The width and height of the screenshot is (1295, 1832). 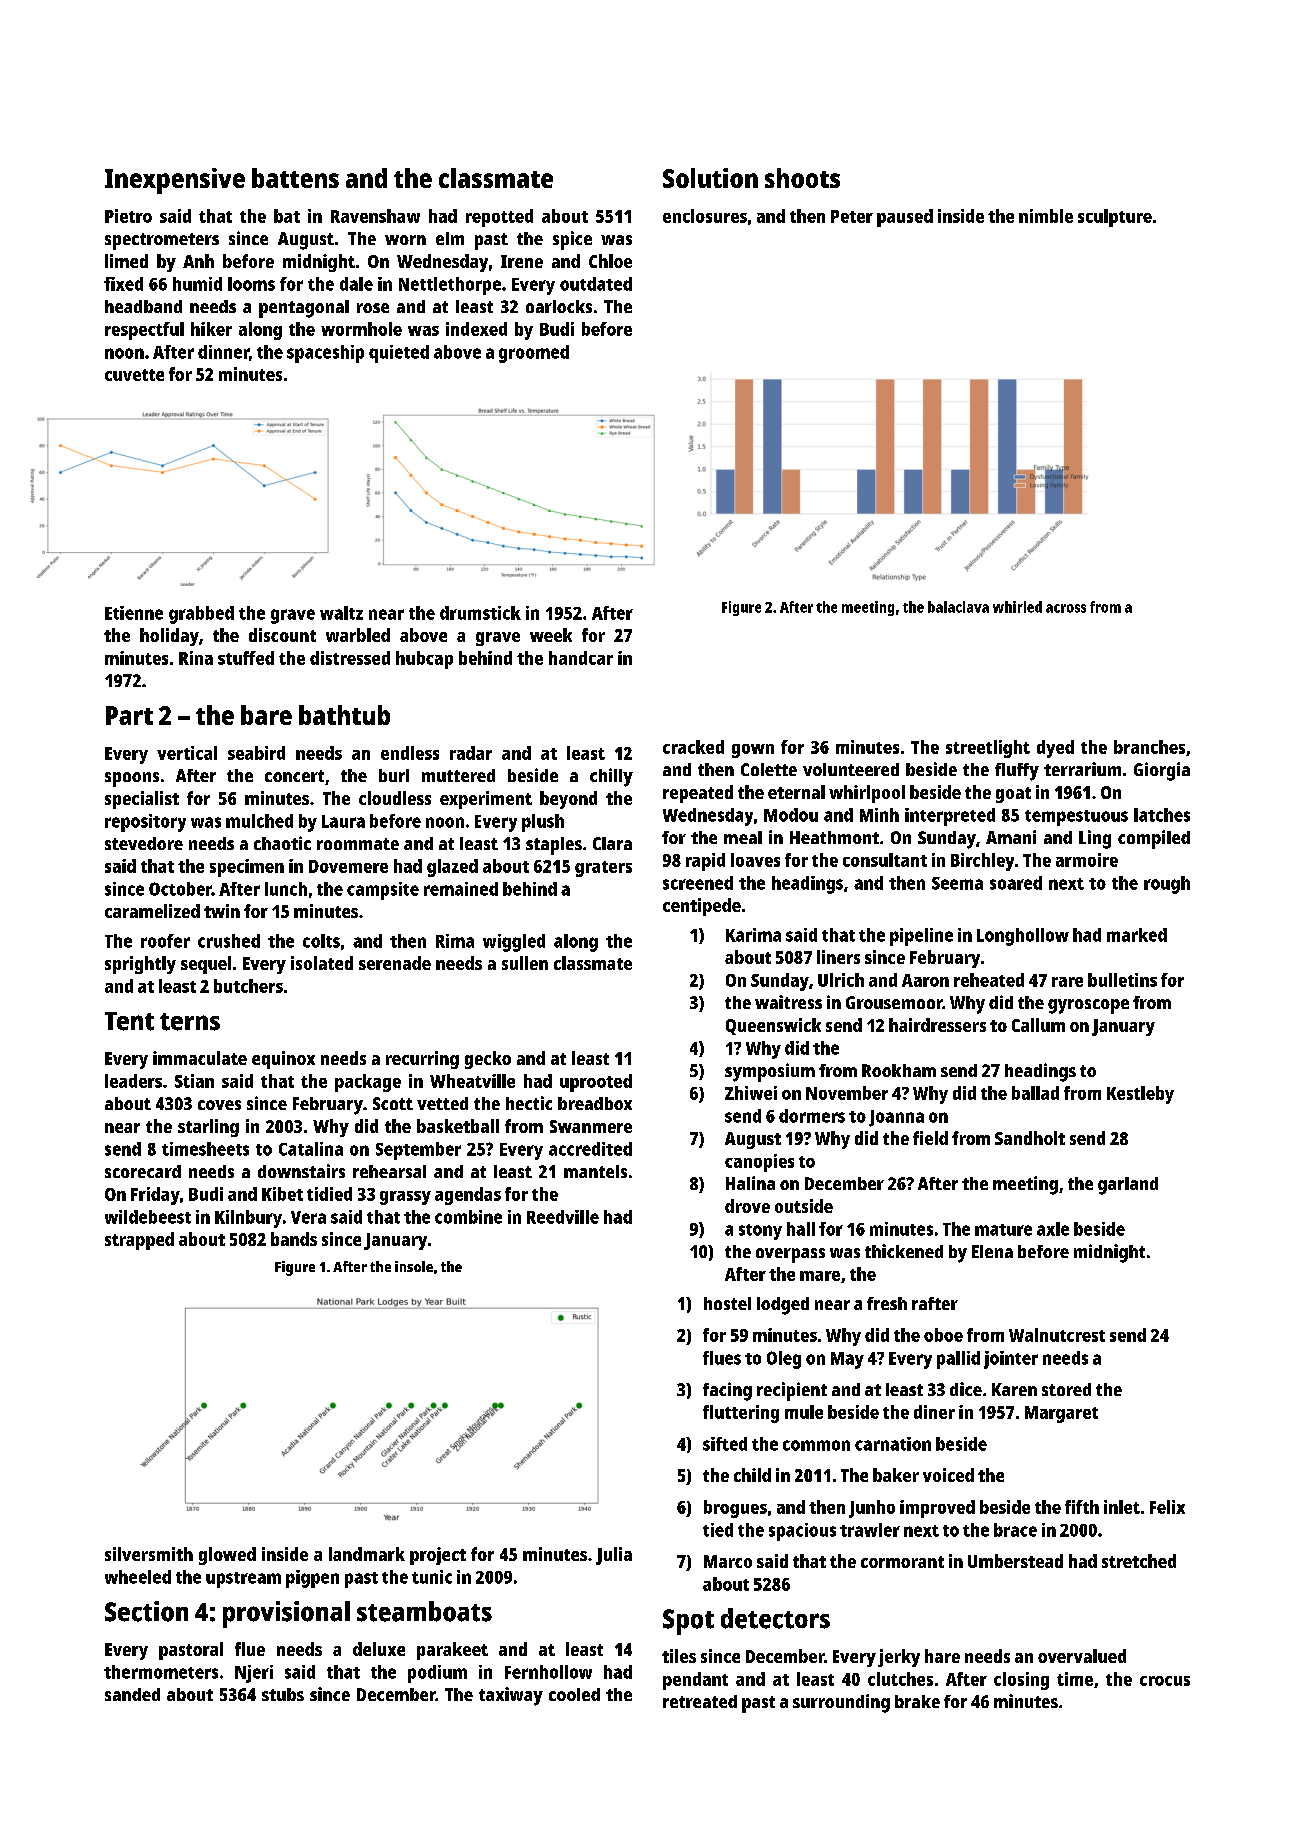 I want to click on Vera, so click(x=308, y=1217).
